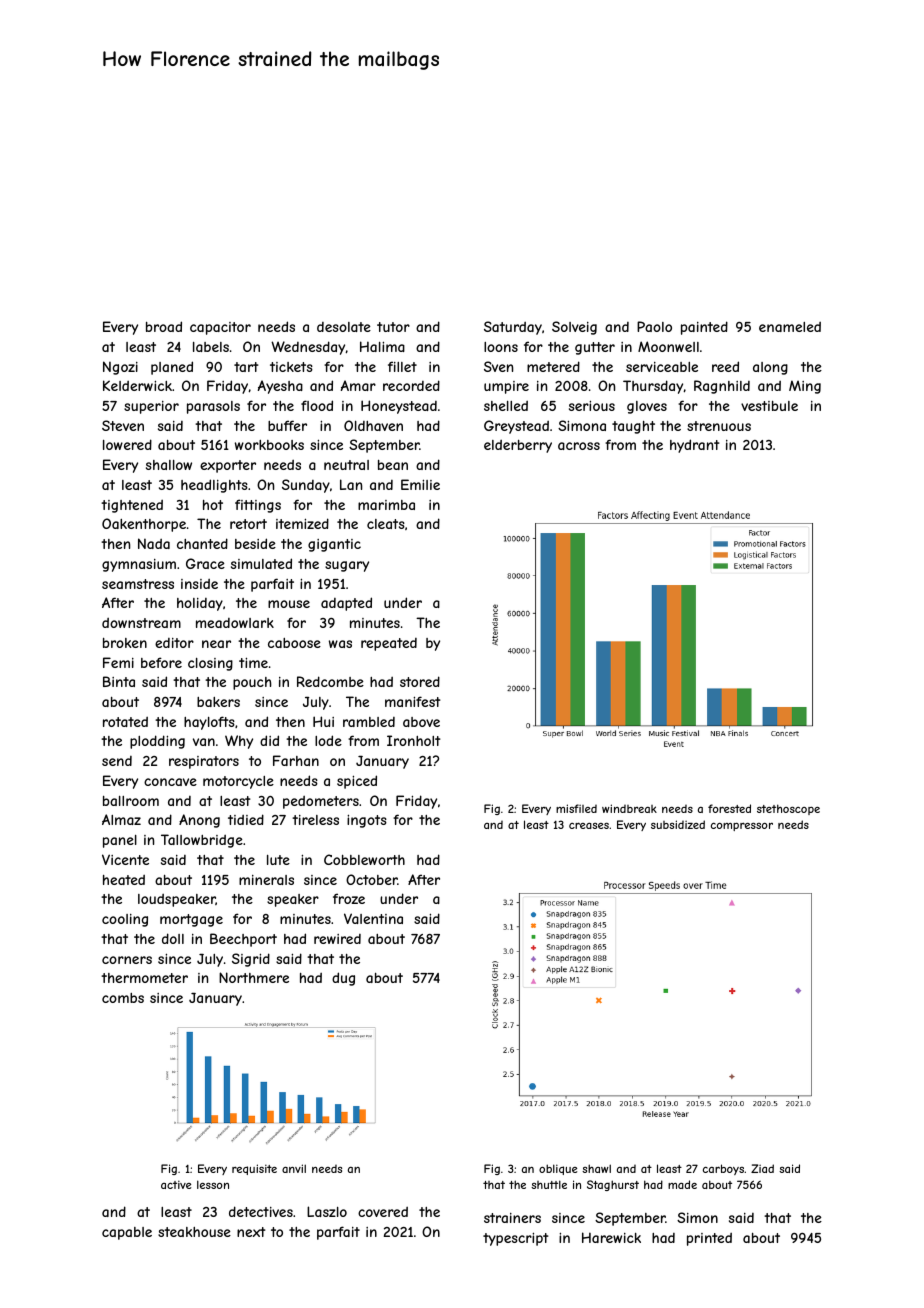 This screenshot has height=1308, width=924. I want to click on carboys, so click(723, 1169).
